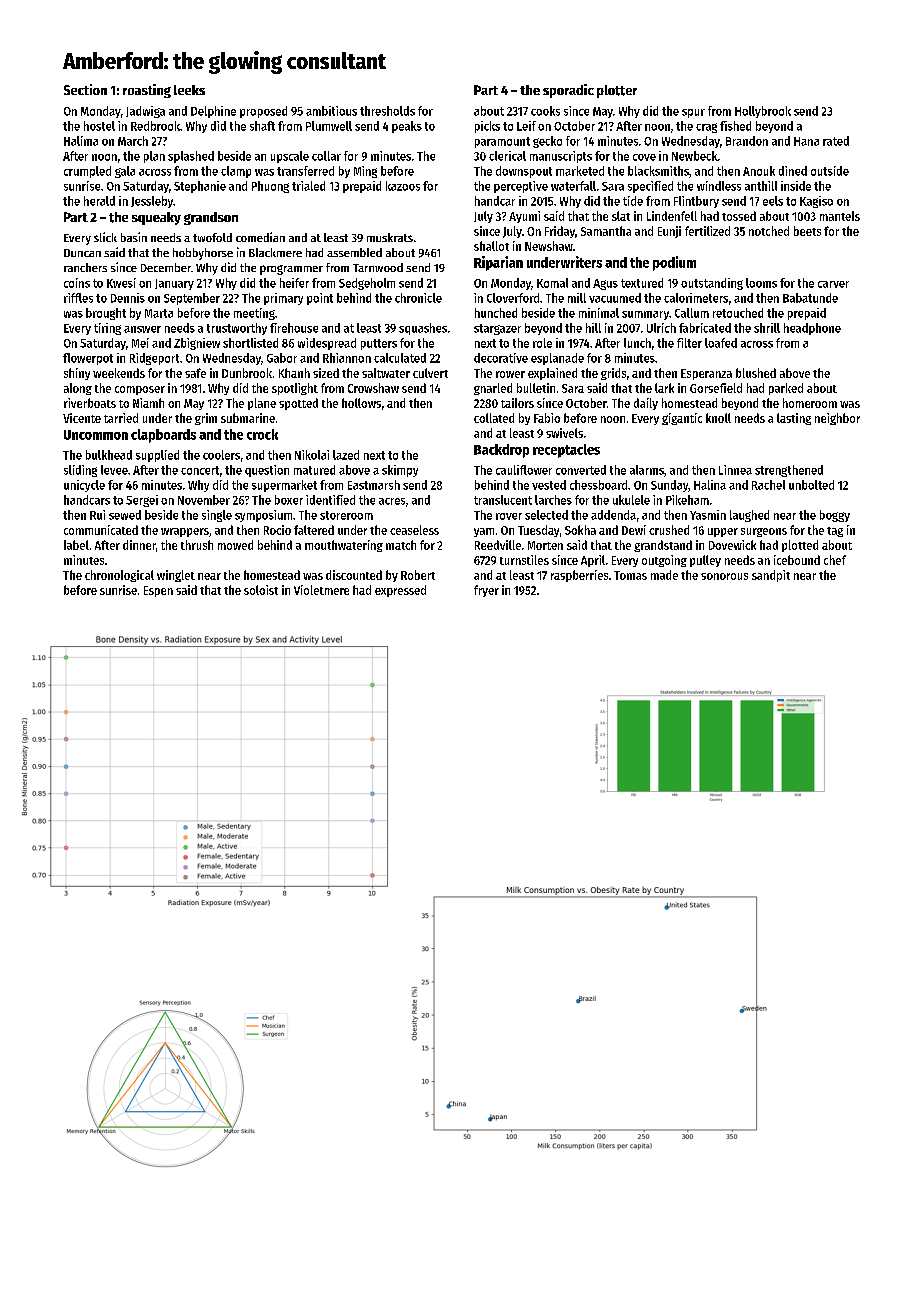  I want to click on chronological, so click(119, 576).
